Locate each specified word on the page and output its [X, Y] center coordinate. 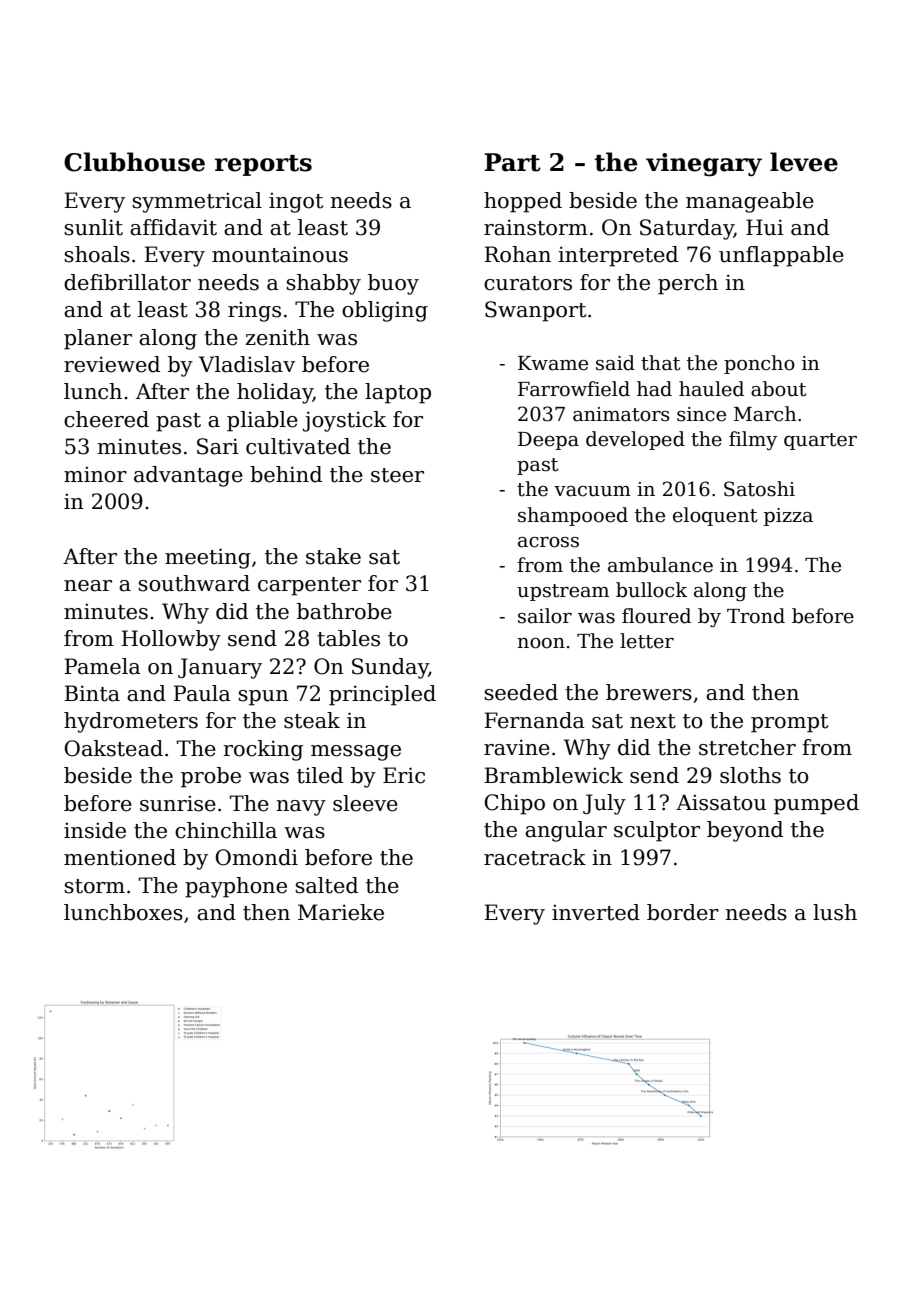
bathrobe [344, 611]
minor [95, 475]
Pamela [102, 666]
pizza [788, 517]
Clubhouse [134, 162]
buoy [393, 284]
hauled [711, 389]
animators [621, 414]
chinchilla [226, 830]
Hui [765, 227]
